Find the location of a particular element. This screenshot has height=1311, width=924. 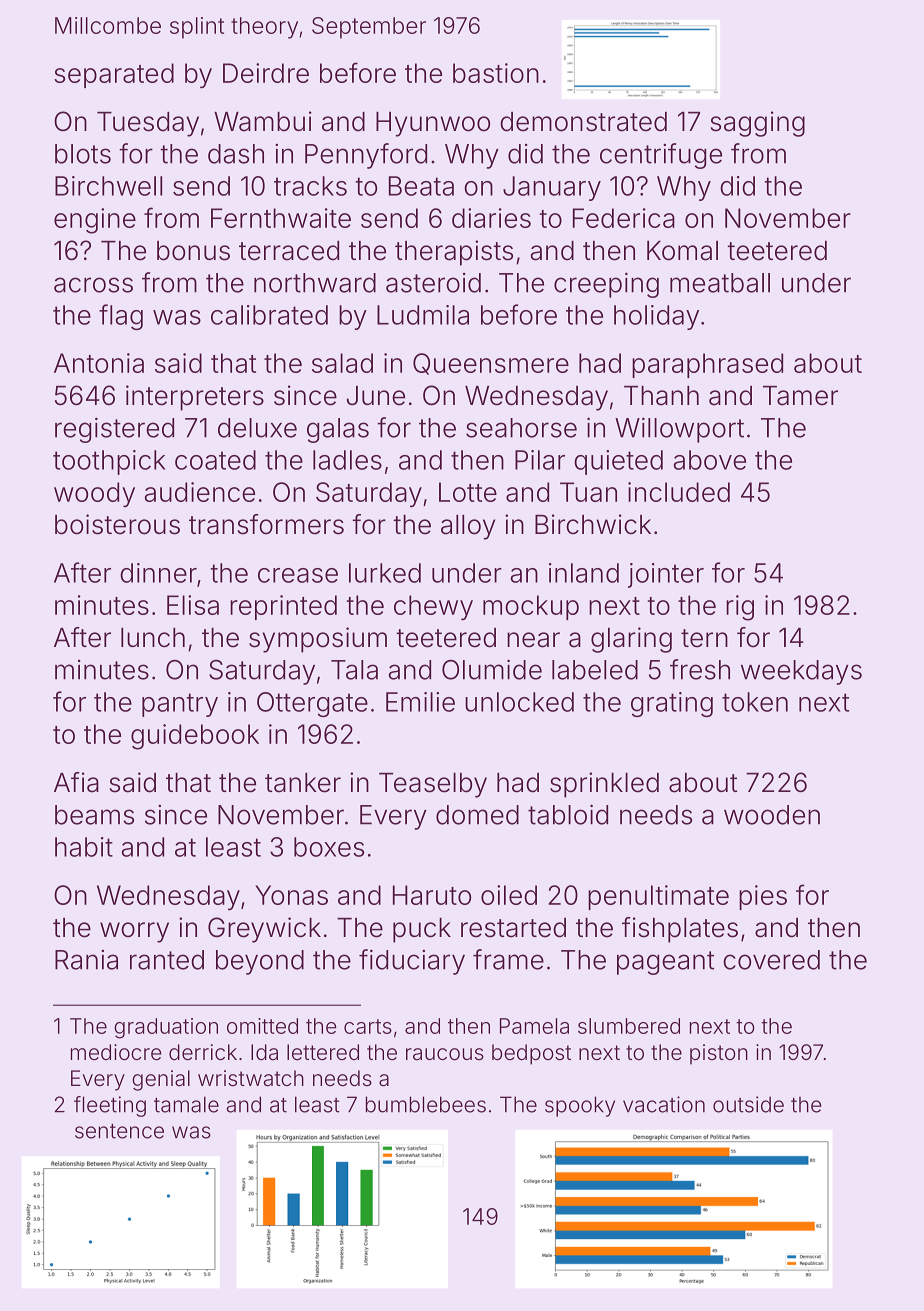

sentence is located at coordinates (119, 1131).
